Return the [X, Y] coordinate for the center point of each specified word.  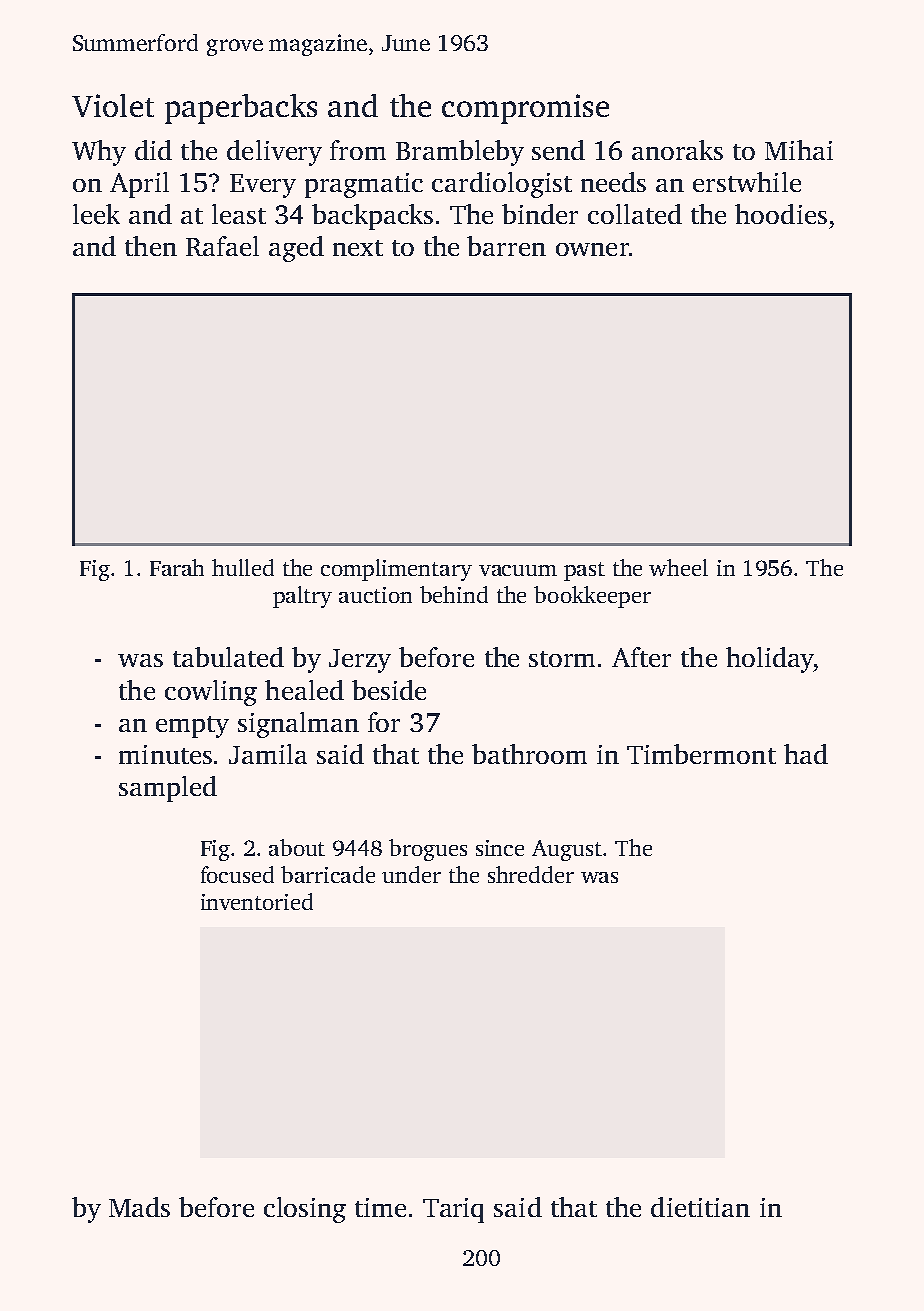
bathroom [529, 754]
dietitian [700, 1207]
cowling [211, 693]
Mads [139, 1207]
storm [562, 659]
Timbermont [701, 754]
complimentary [396, 570]
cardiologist [502, 185]
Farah [177, 567]
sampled [168, 789]
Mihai [799, 150]
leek [96, 214]
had [806, 754]
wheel [678, 567]
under [411, 874]
